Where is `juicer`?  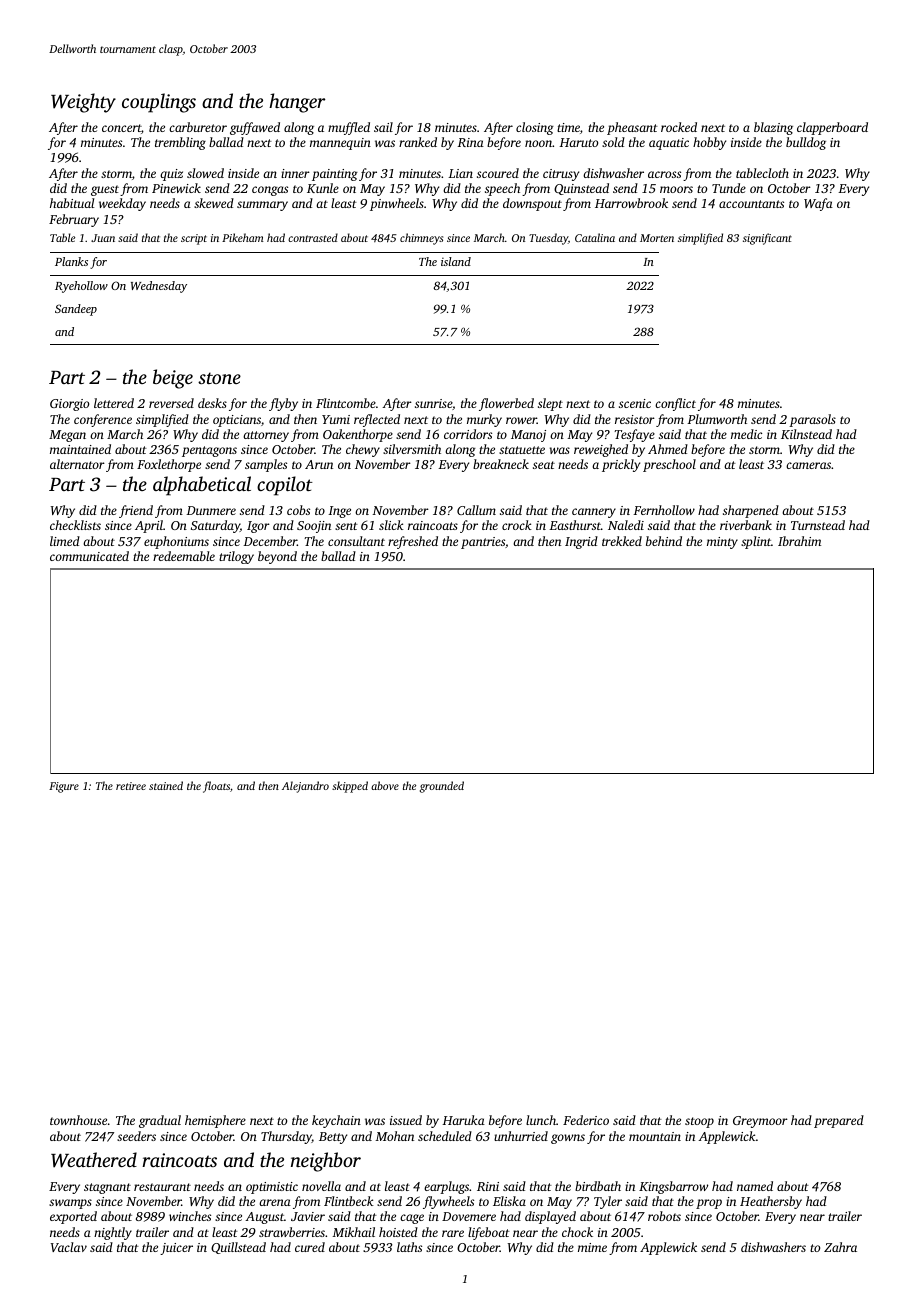 juicer is located at coordinates (176, 1249).
